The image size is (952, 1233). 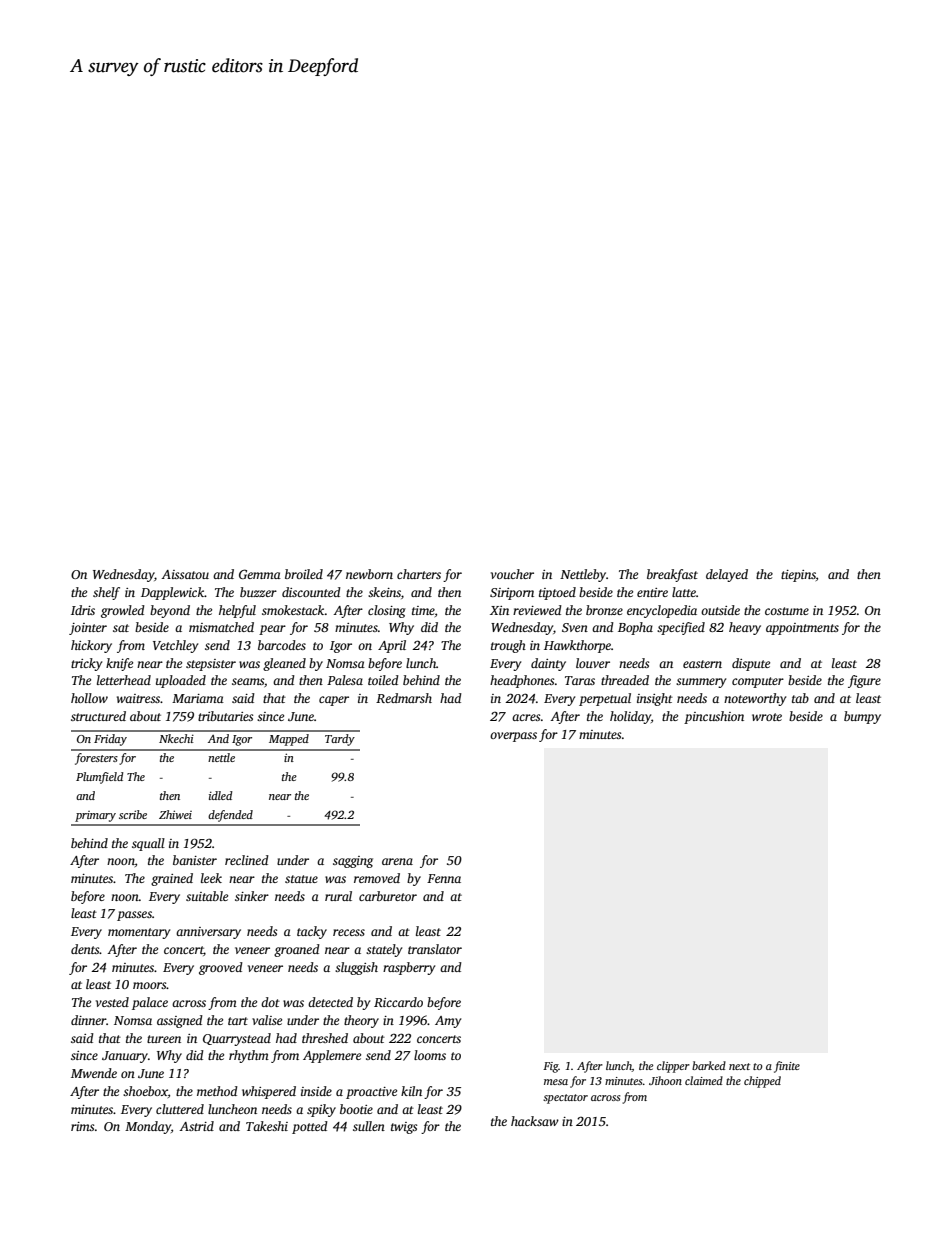 What do you see at coordinates (260, 574) in the screenshot?
I see `Gemma` at bounding box center [260, 574].
